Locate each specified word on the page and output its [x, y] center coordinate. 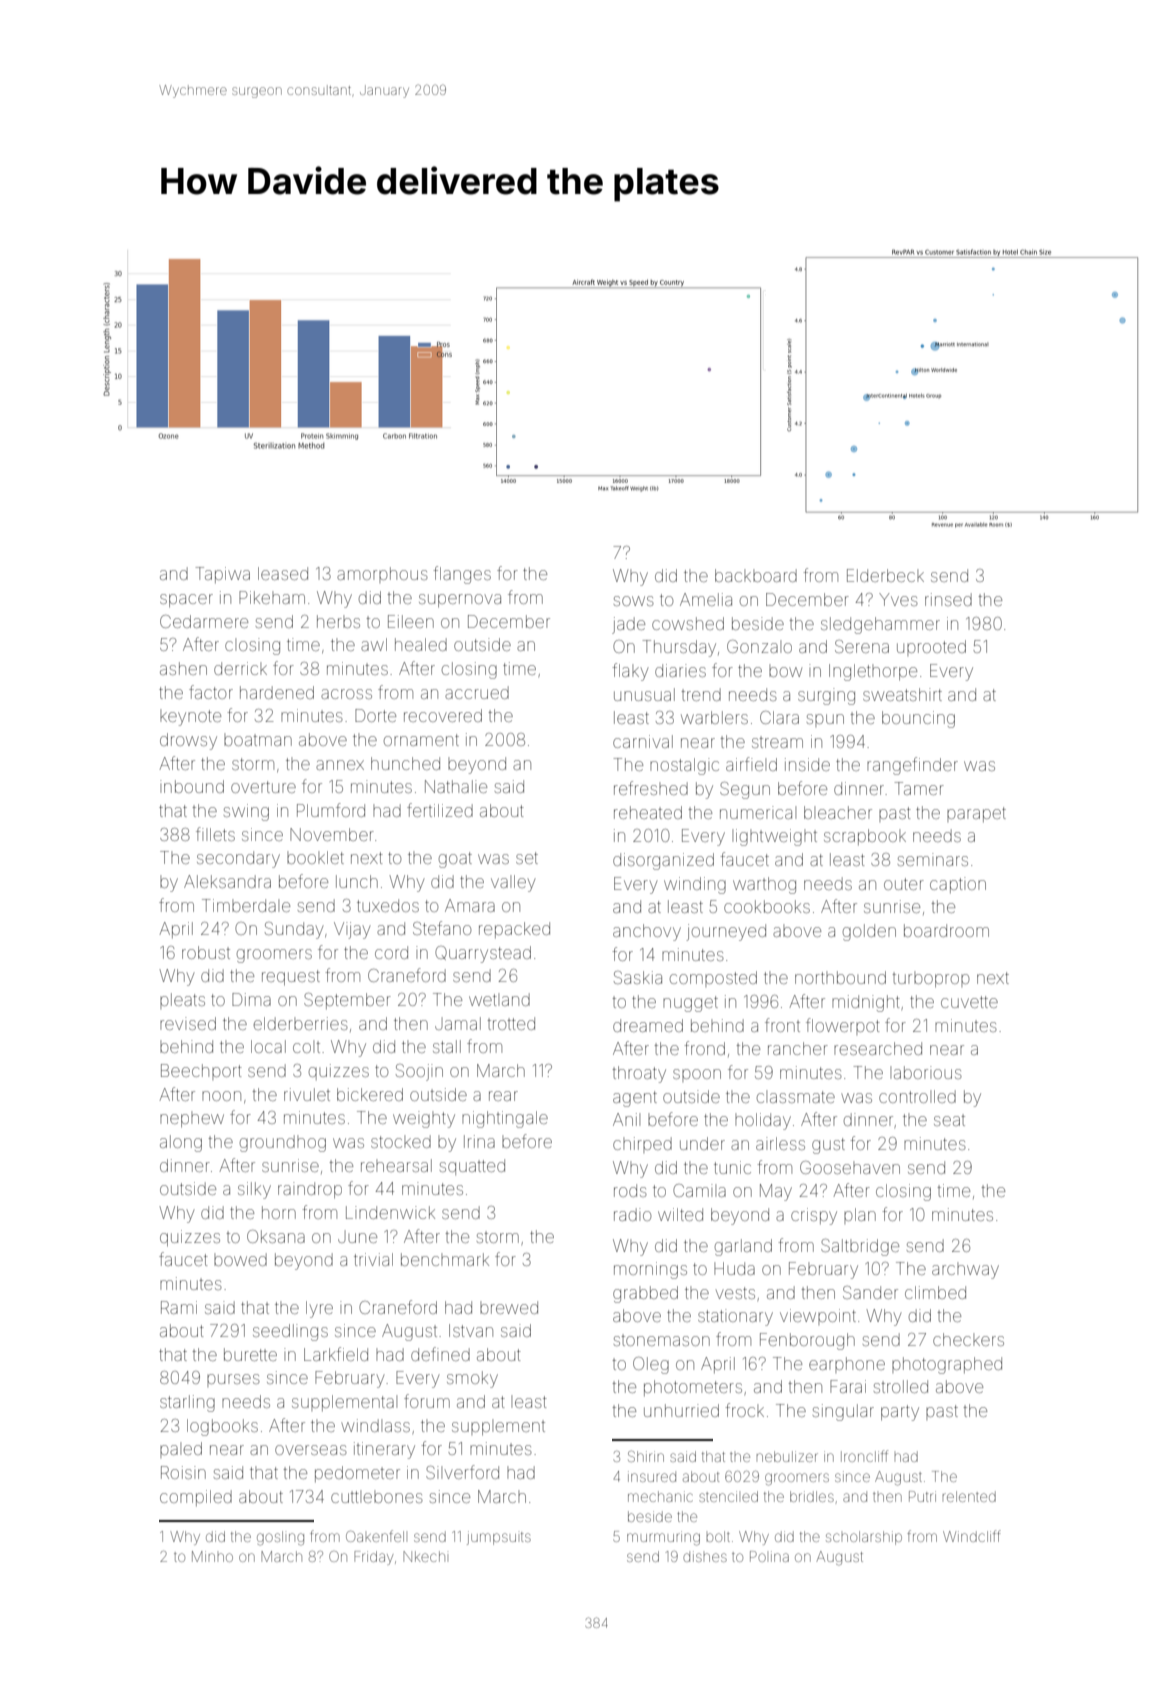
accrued [477, 692]
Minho [212, 1556]
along [181, 1143]
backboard [756, 575]
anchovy [647, 932]
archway [965, 1270]
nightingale [505, 1119]
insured [652, 1476]
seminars [933, 859]
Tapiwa [223, 575]
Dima [251, 999]
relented [969, 1496]
